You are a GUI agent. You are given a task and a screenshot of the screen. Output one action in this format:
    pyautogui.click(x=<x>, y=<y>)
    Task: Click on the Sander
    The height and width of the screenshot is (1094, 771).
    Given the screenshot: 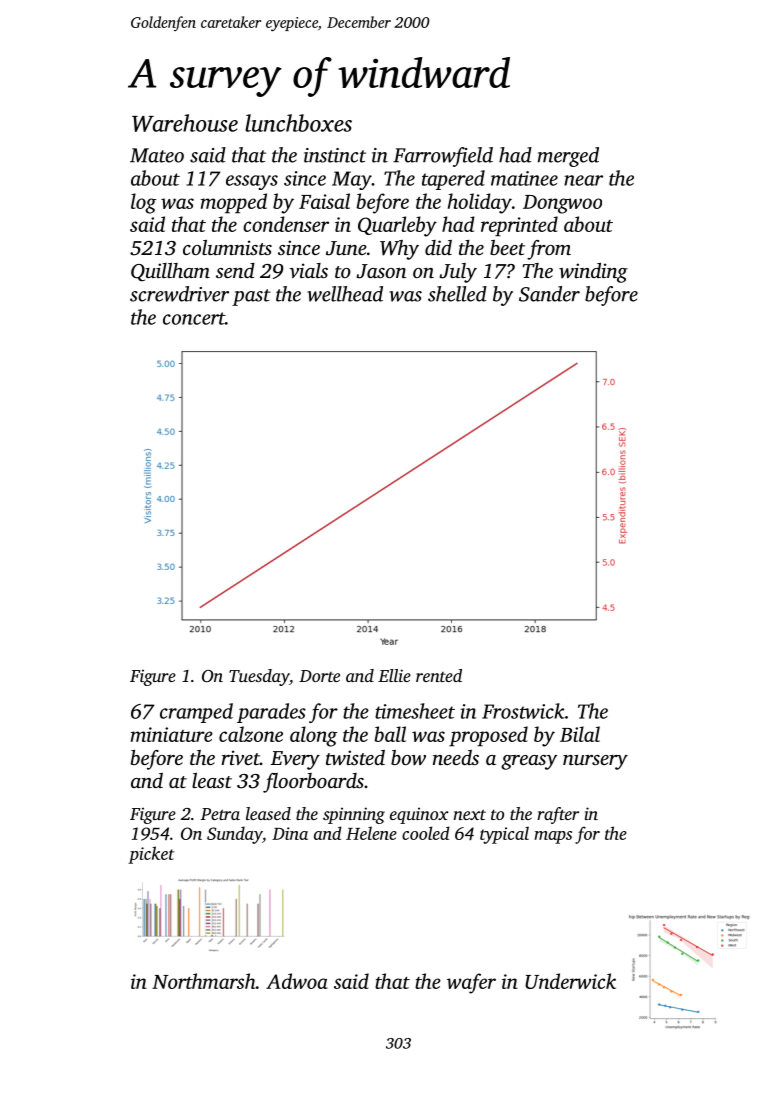 What is the action you would take?
    pyautogui.click(x=549, y=294)
